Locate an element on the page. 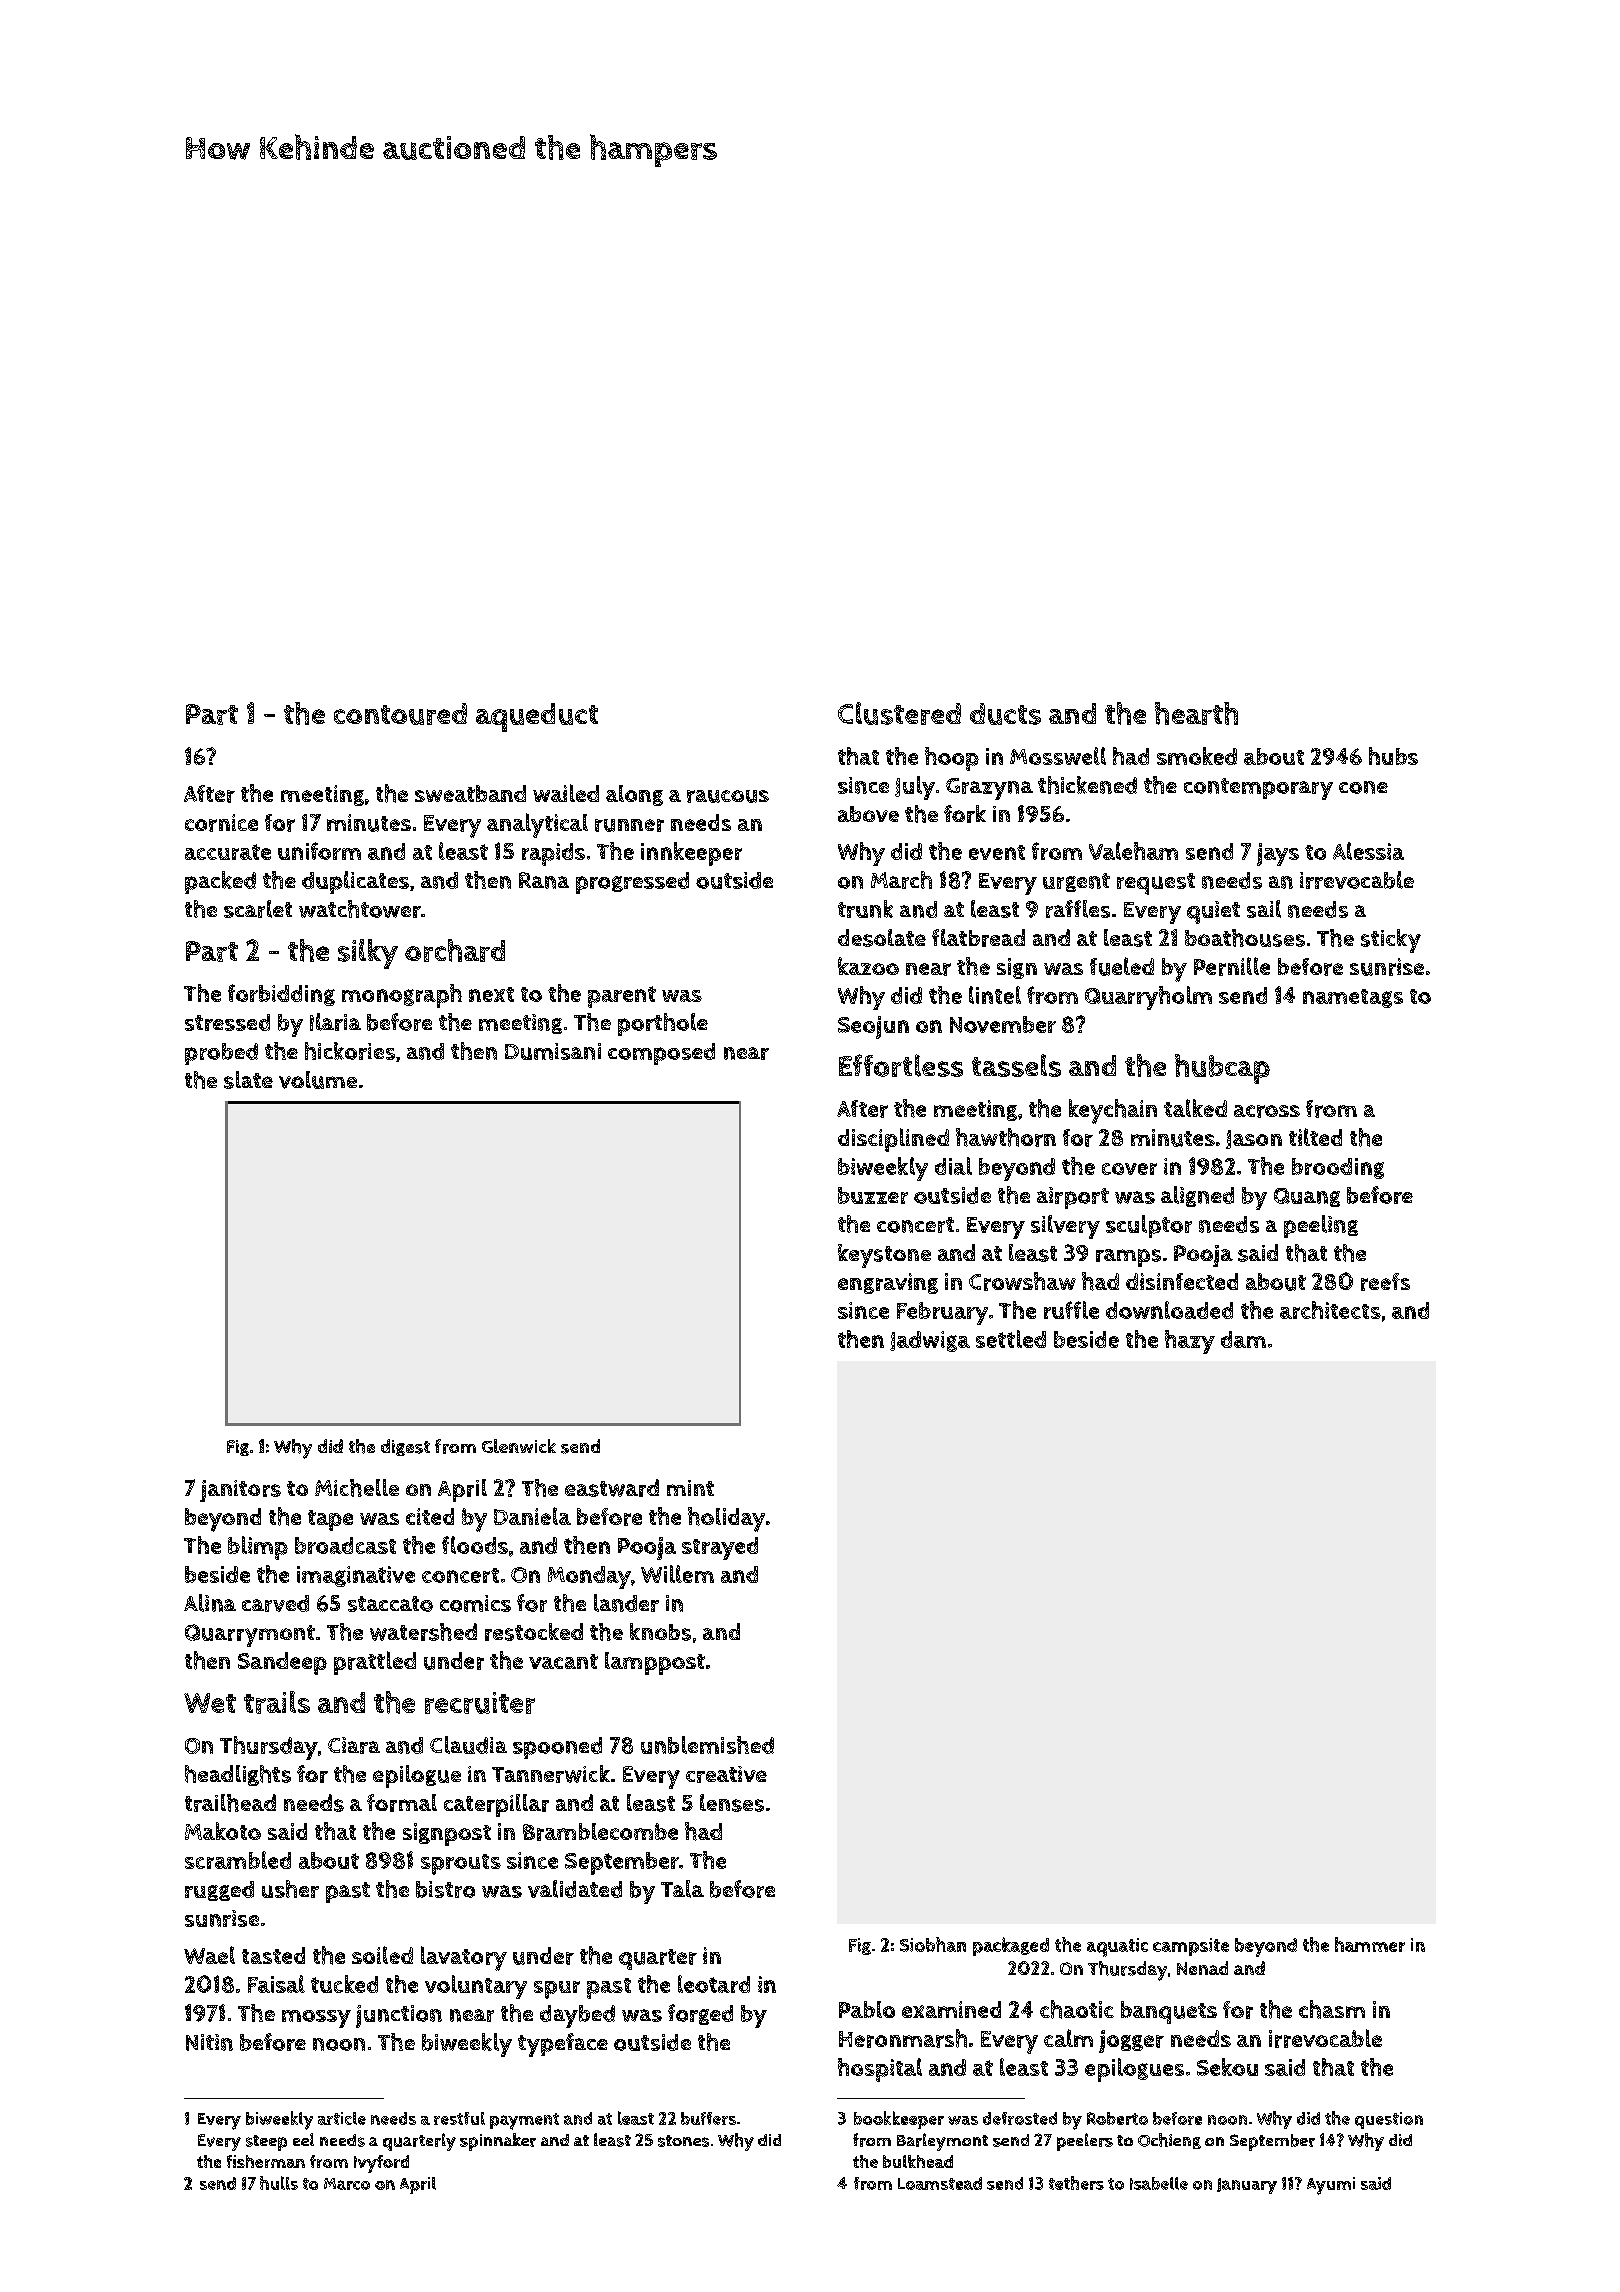 Image resolution: width=1620 pixels, height=2292 pixels. stones is located at coordinates (683, 2141).
